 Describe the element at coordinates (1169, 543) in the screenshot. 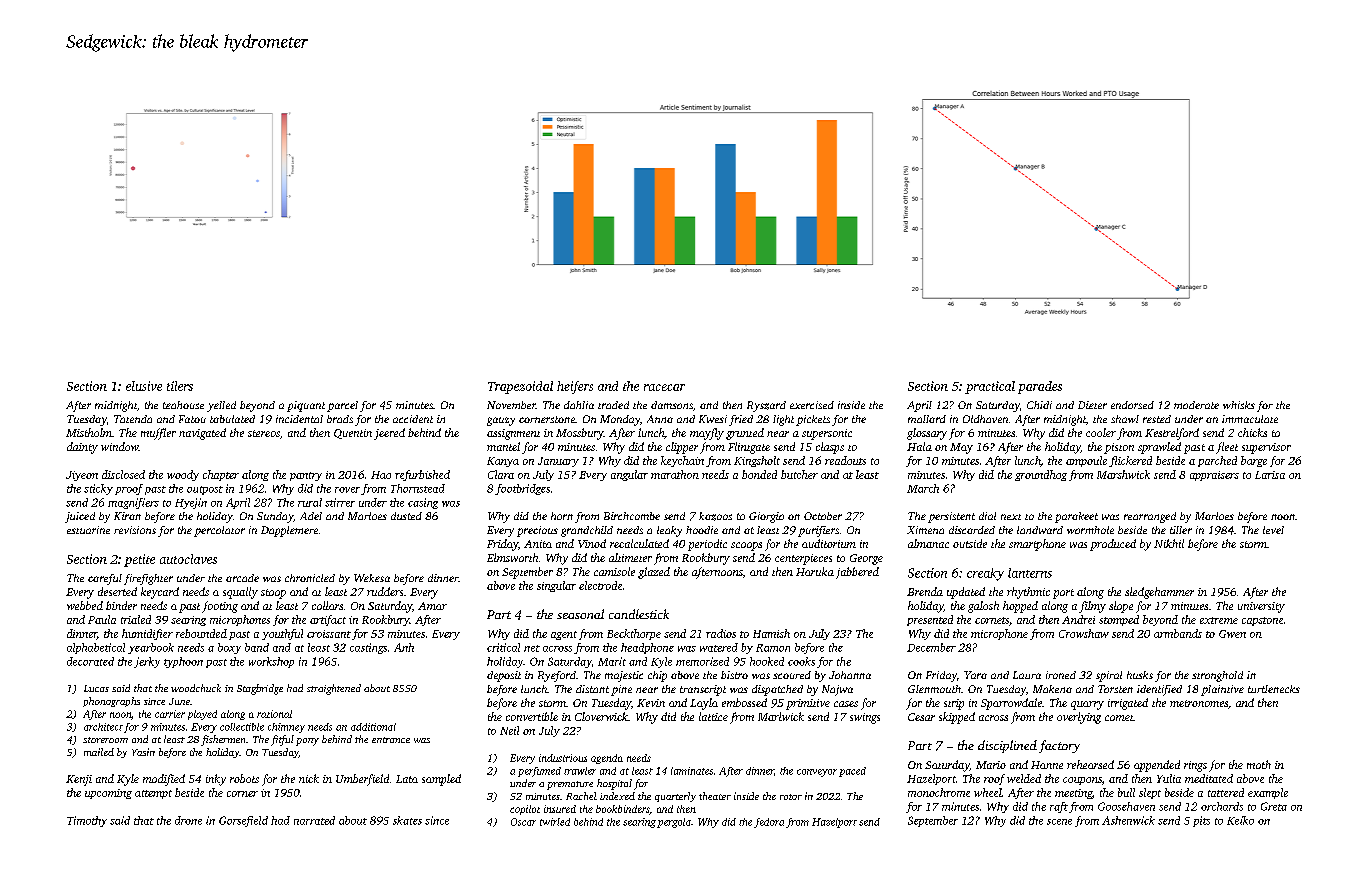

I see `Nikhil` at that location.
